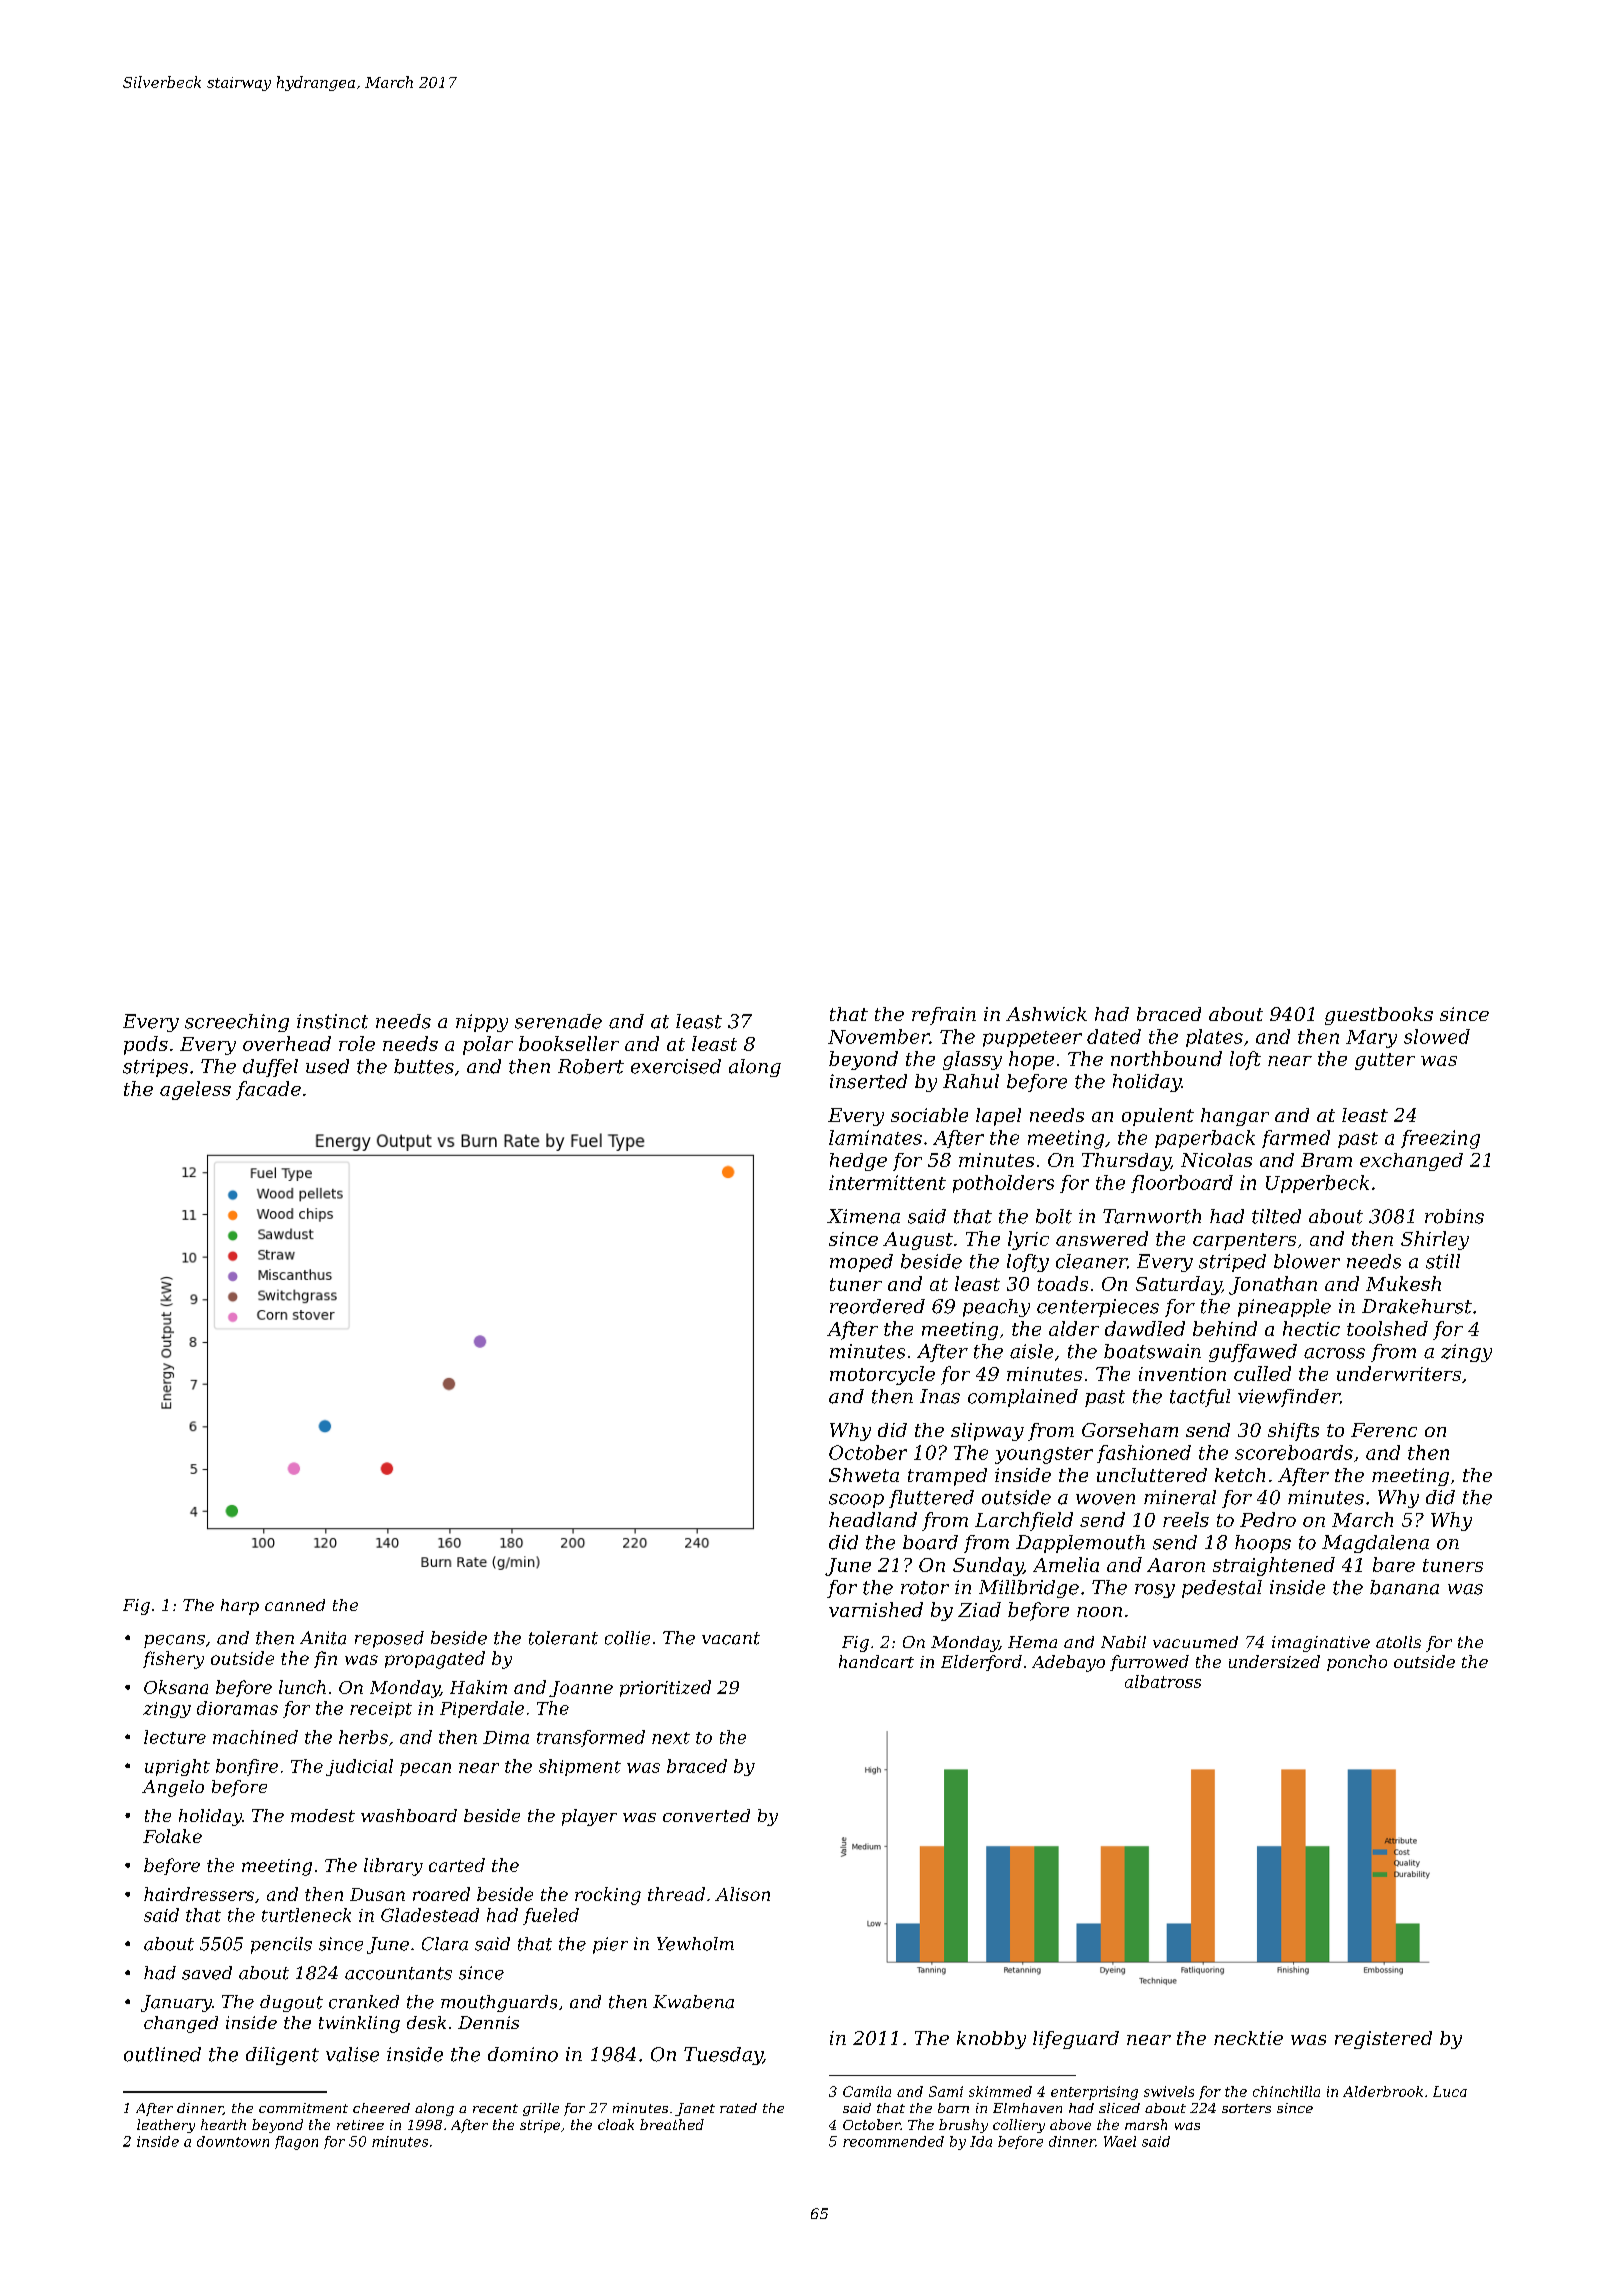  I want to click on pods, so click(146, 1045).
